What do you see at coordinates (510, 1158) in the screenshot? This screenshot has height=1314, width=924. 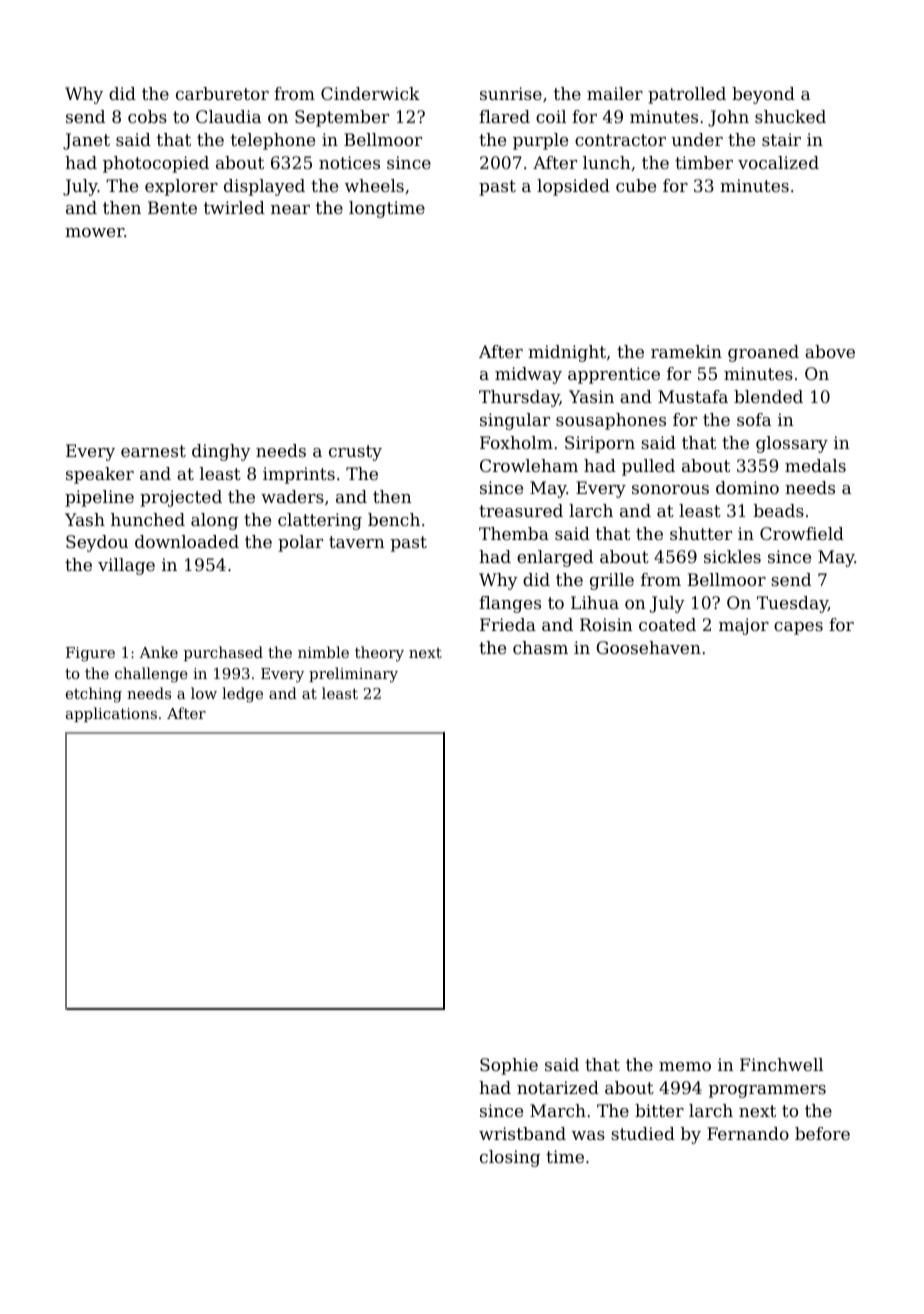 I see `closing` at bounding box center [510, 1158].
